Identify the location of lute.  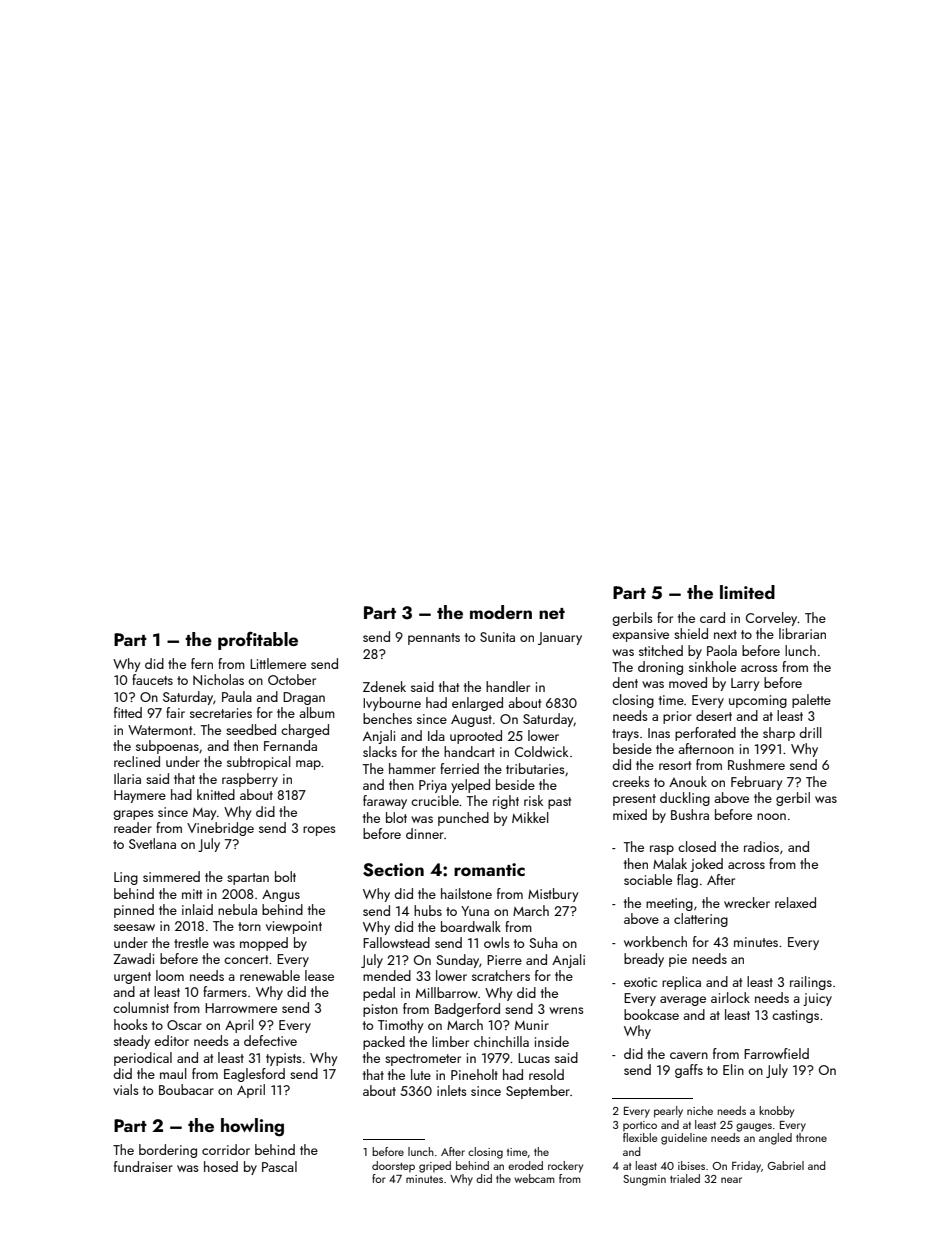
(421, 1074).
